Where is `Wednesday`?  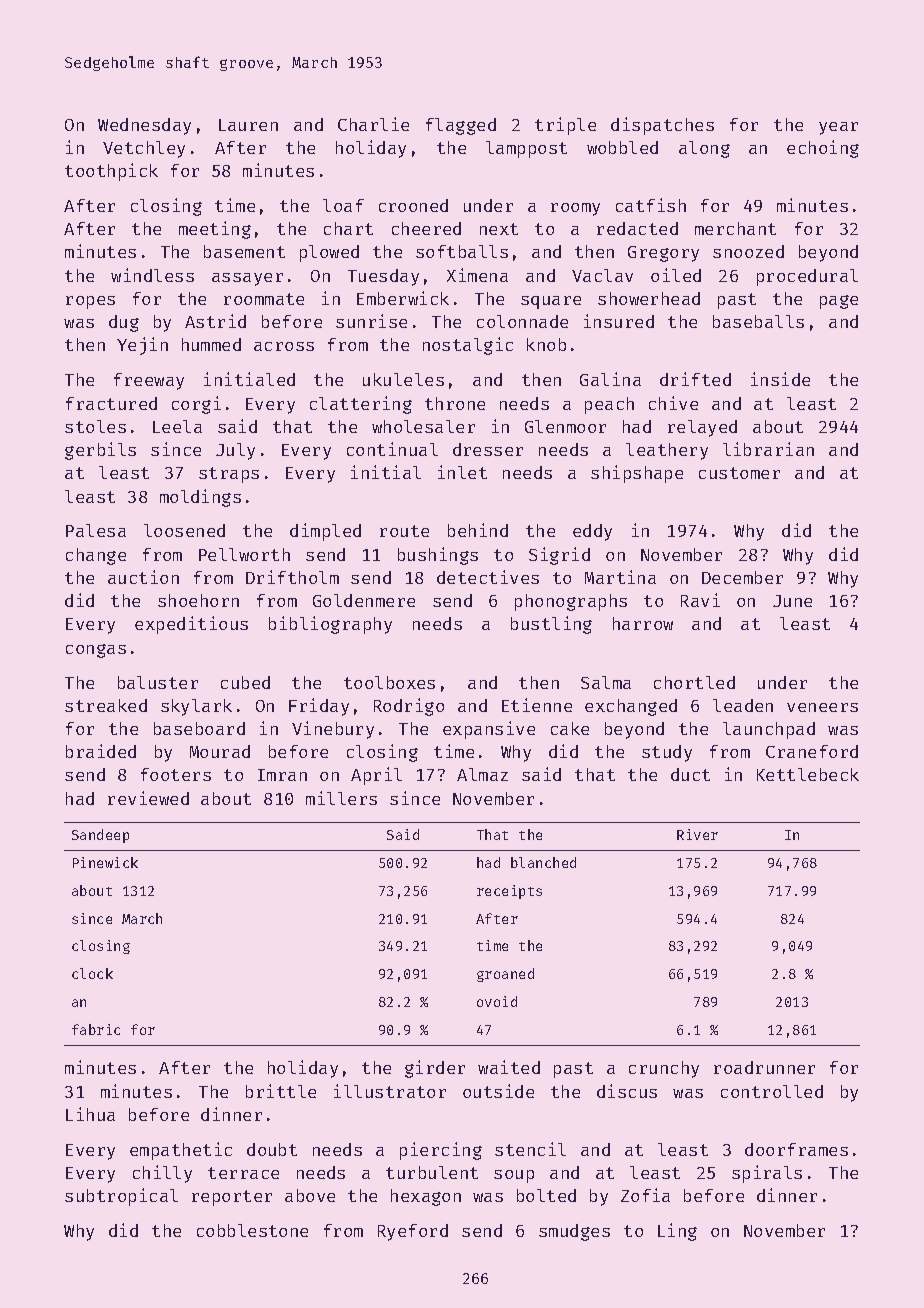
Wednesday is located at coordinates (144, 126).
